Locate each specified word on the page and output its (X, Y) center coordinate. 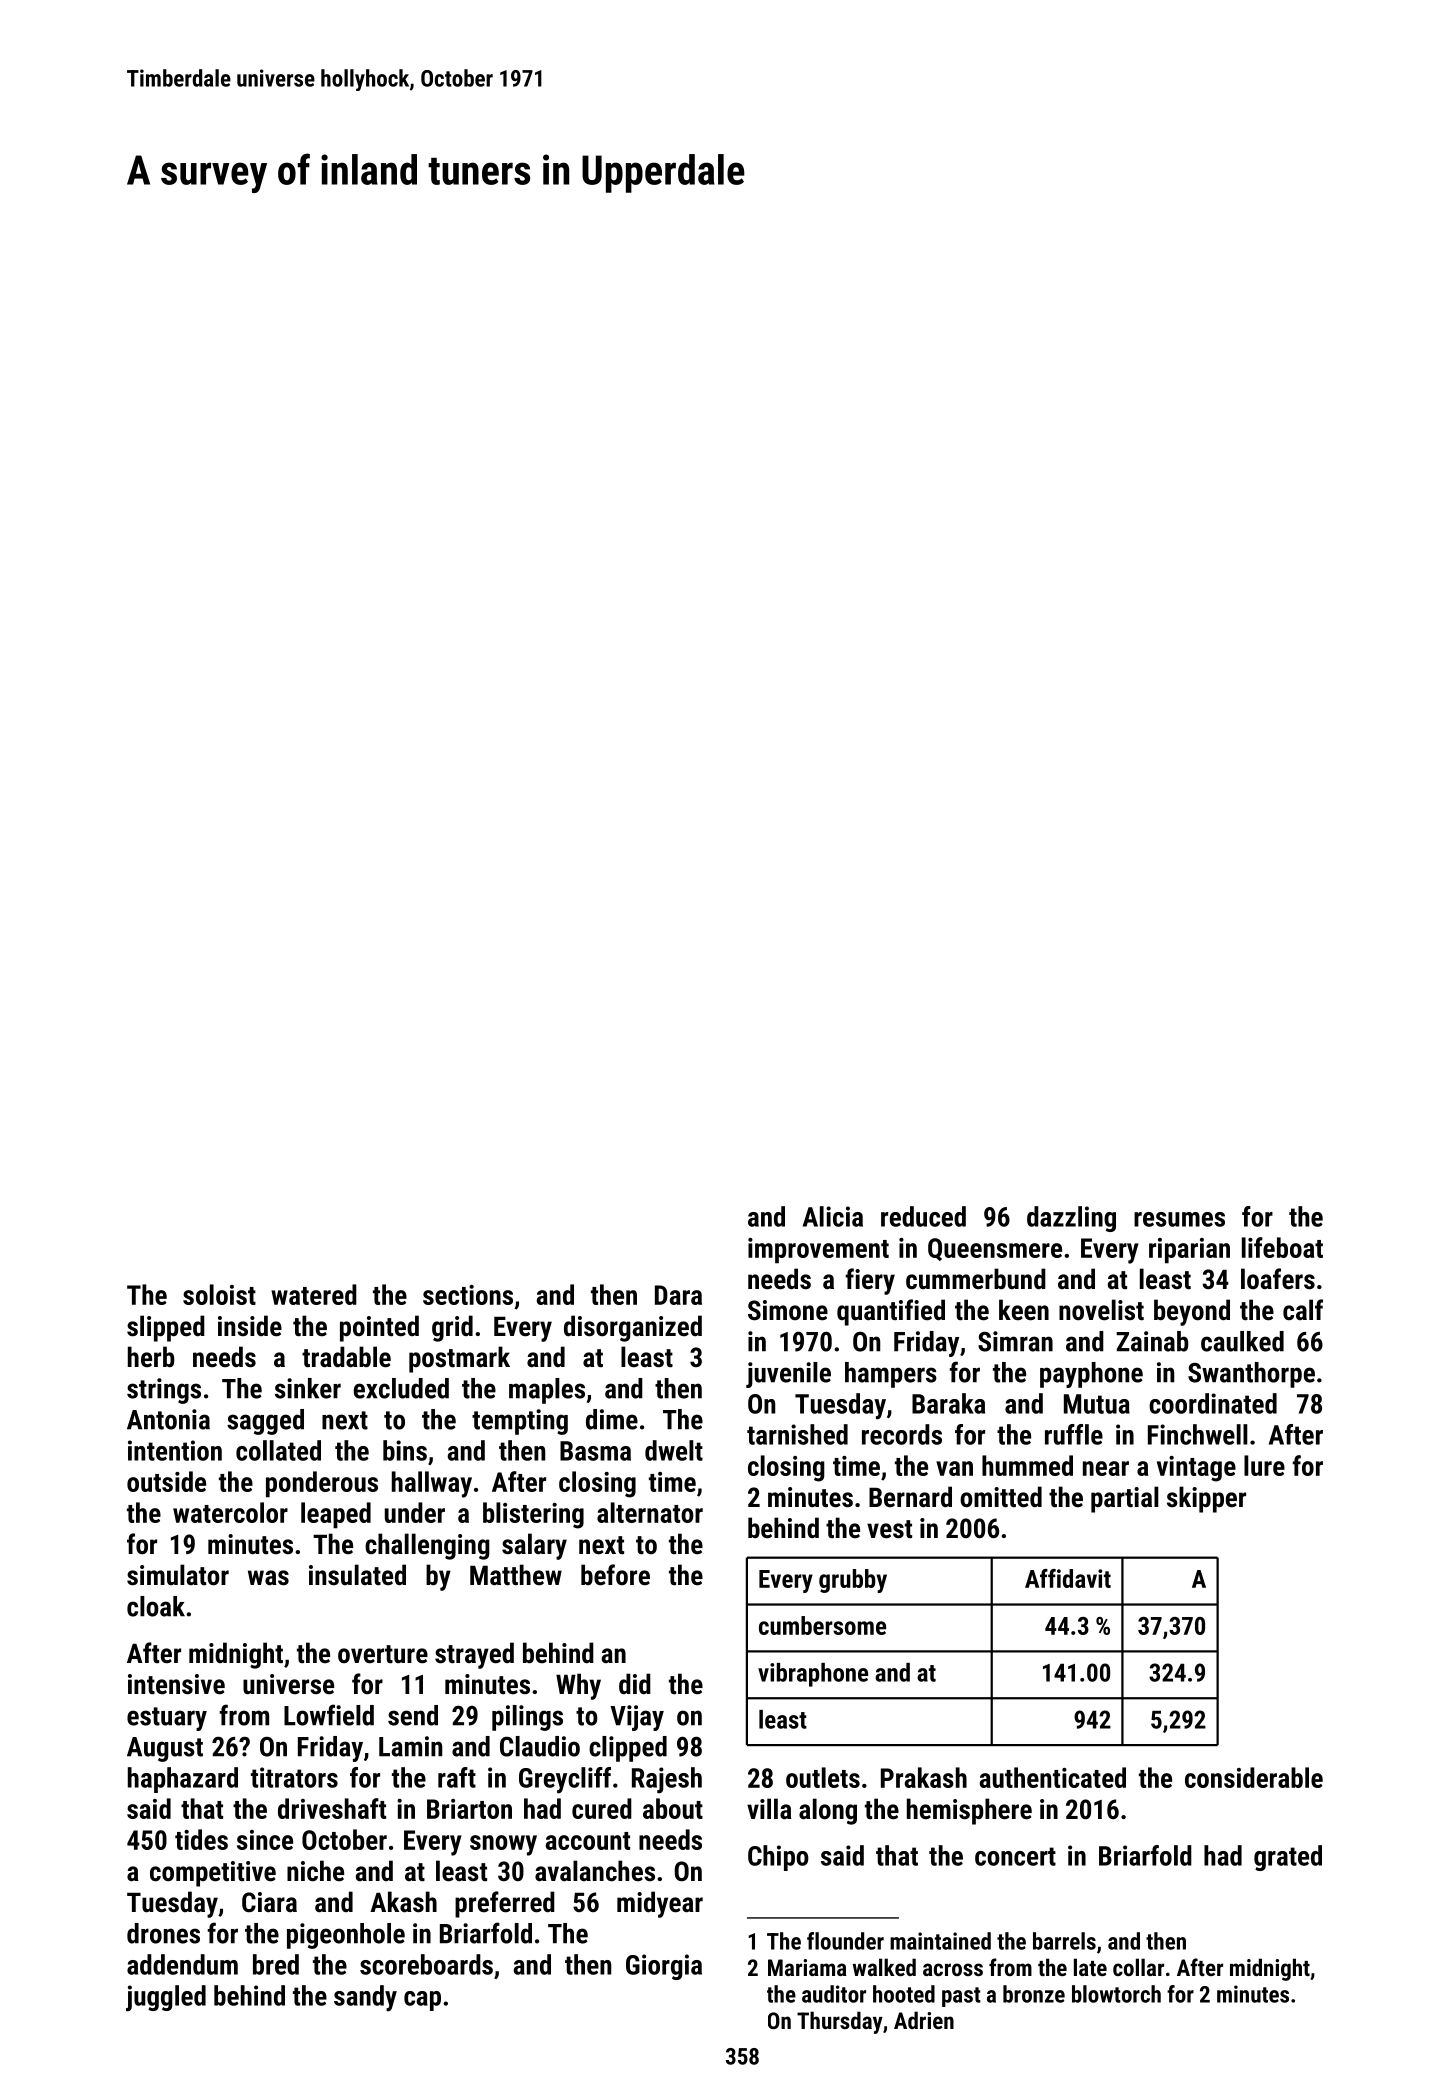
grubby (853, 1581)
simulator (178, 1575)
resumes (1179, 1219)
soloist (219, 1294)
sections (468, 1295)
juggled (166, 1998)
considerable (1254, 1777)
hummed (1027, 1465)
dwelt (674, 1450)
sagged (265, 1422)
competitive (213, 1874)
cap (422, 2001)
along (828, 1811)
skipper (1206, 1499)
